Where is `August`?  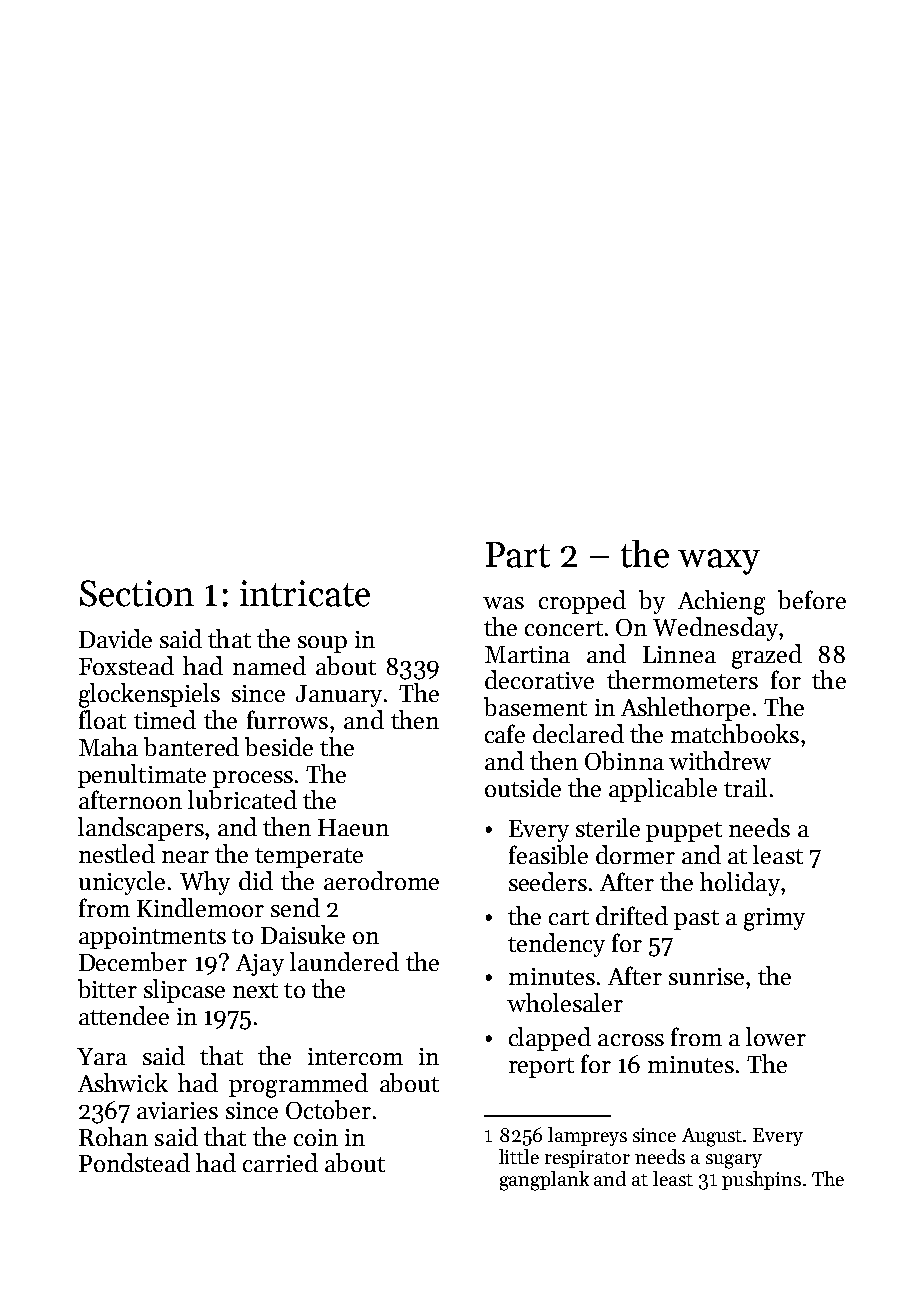 August is located at coordinates (712, 1137).
